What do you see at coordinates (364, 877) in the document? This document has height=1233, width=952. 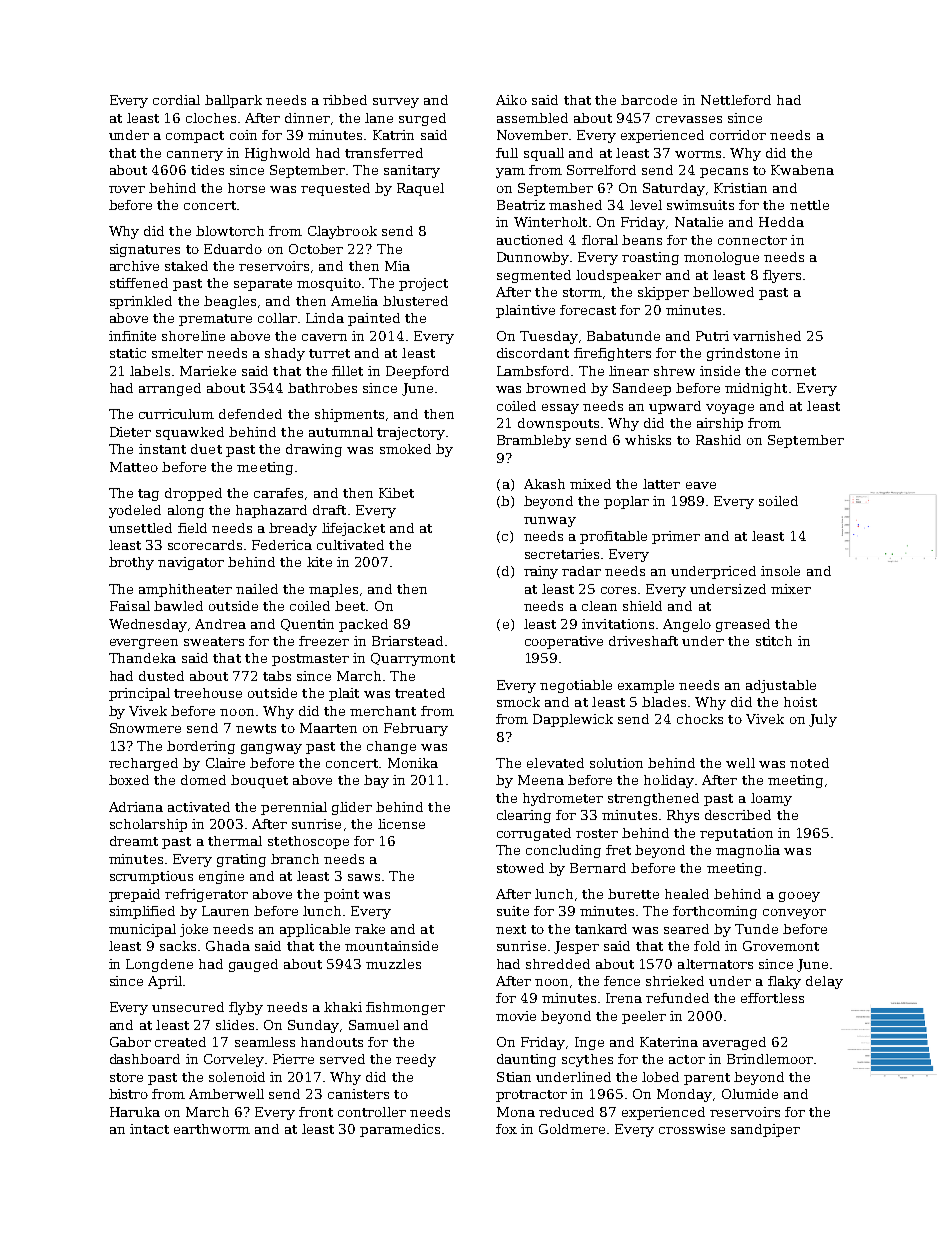 I see `saws` at bounding box center [364, 877].
